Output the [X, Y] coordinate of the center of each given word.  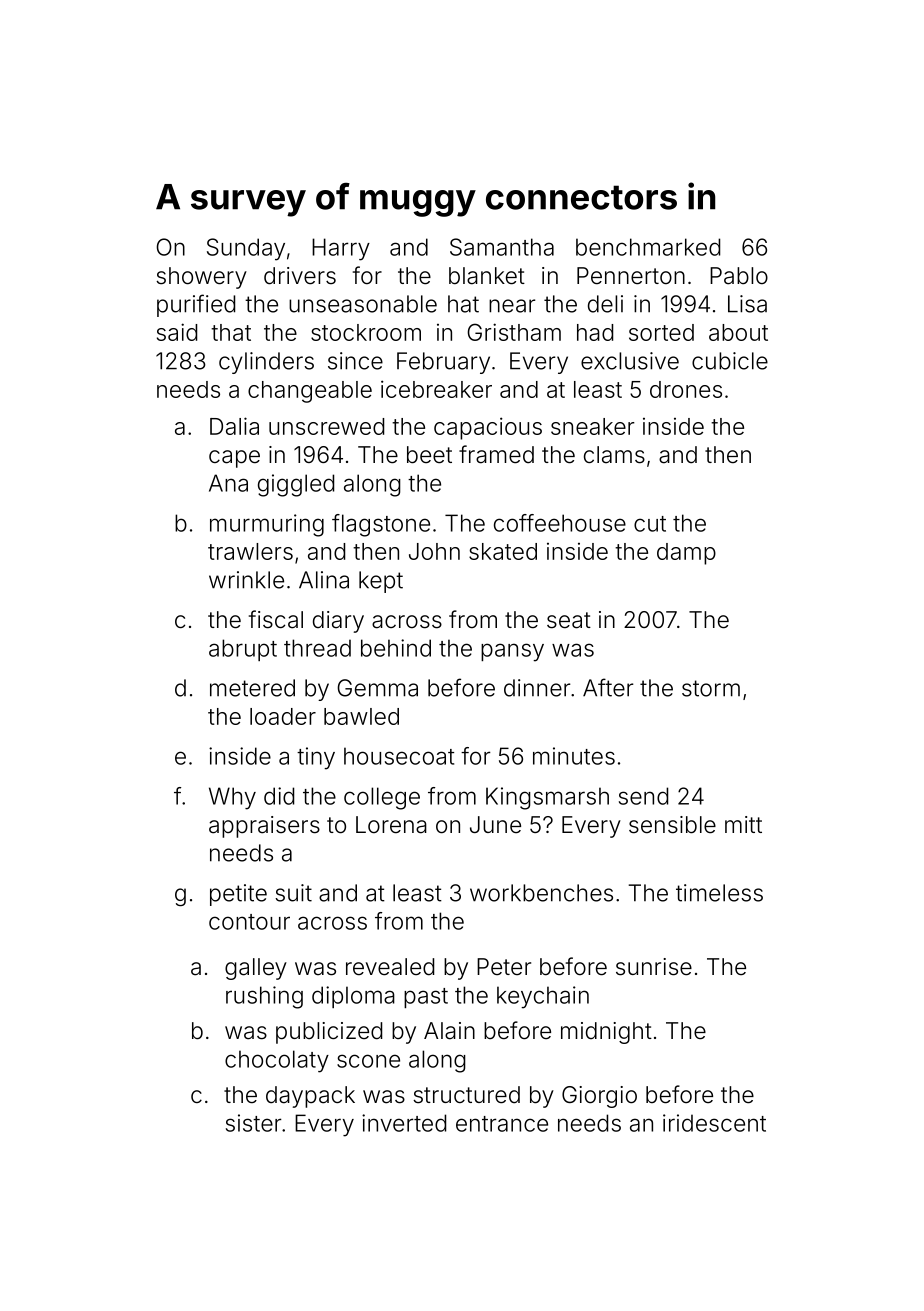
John [434, 551]
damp [686, 554]
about [738, 332]
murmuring [267, 525]
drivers [300, 276]
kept [381, 582]
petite [238, 895]
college [382, 798]
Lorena [391, 825]
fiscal [276, 619]
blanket [487, 276]
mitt [743, 824]
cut [650, 524]
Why [232, 798]
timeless [719, 893]
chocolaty [277, 1061]
